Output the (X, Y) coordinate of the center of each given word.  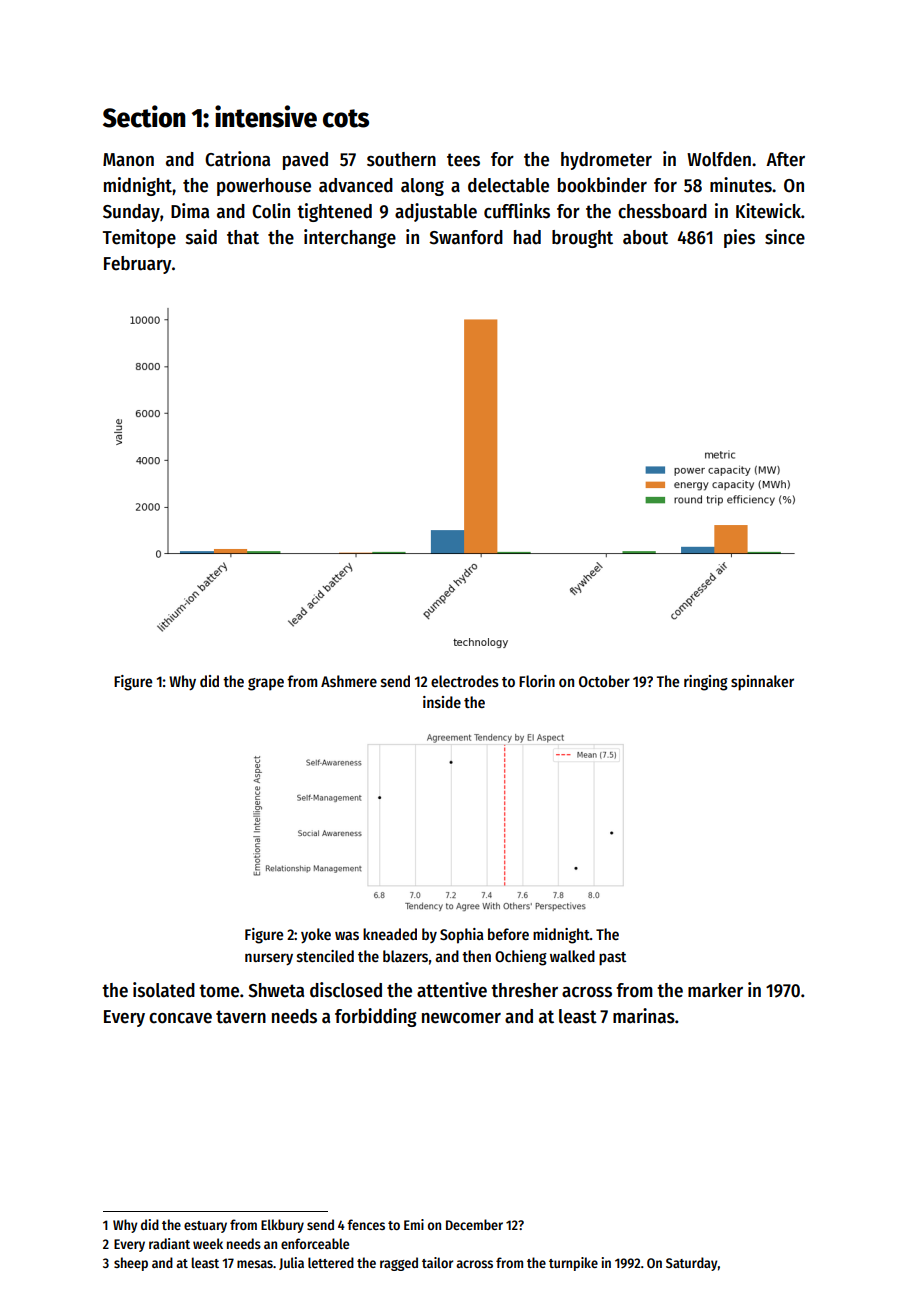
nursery (269, 959)
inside (442, 702)
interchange (350, 238)
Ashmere (349, 681)
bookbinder (602, 185)
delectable (508, 185)
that (243, 237)
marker (715, 990)
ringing (706, 683)
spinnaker (762, 683)
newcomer (461, 1018)
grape (266, 684)
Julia (291, 1263)
